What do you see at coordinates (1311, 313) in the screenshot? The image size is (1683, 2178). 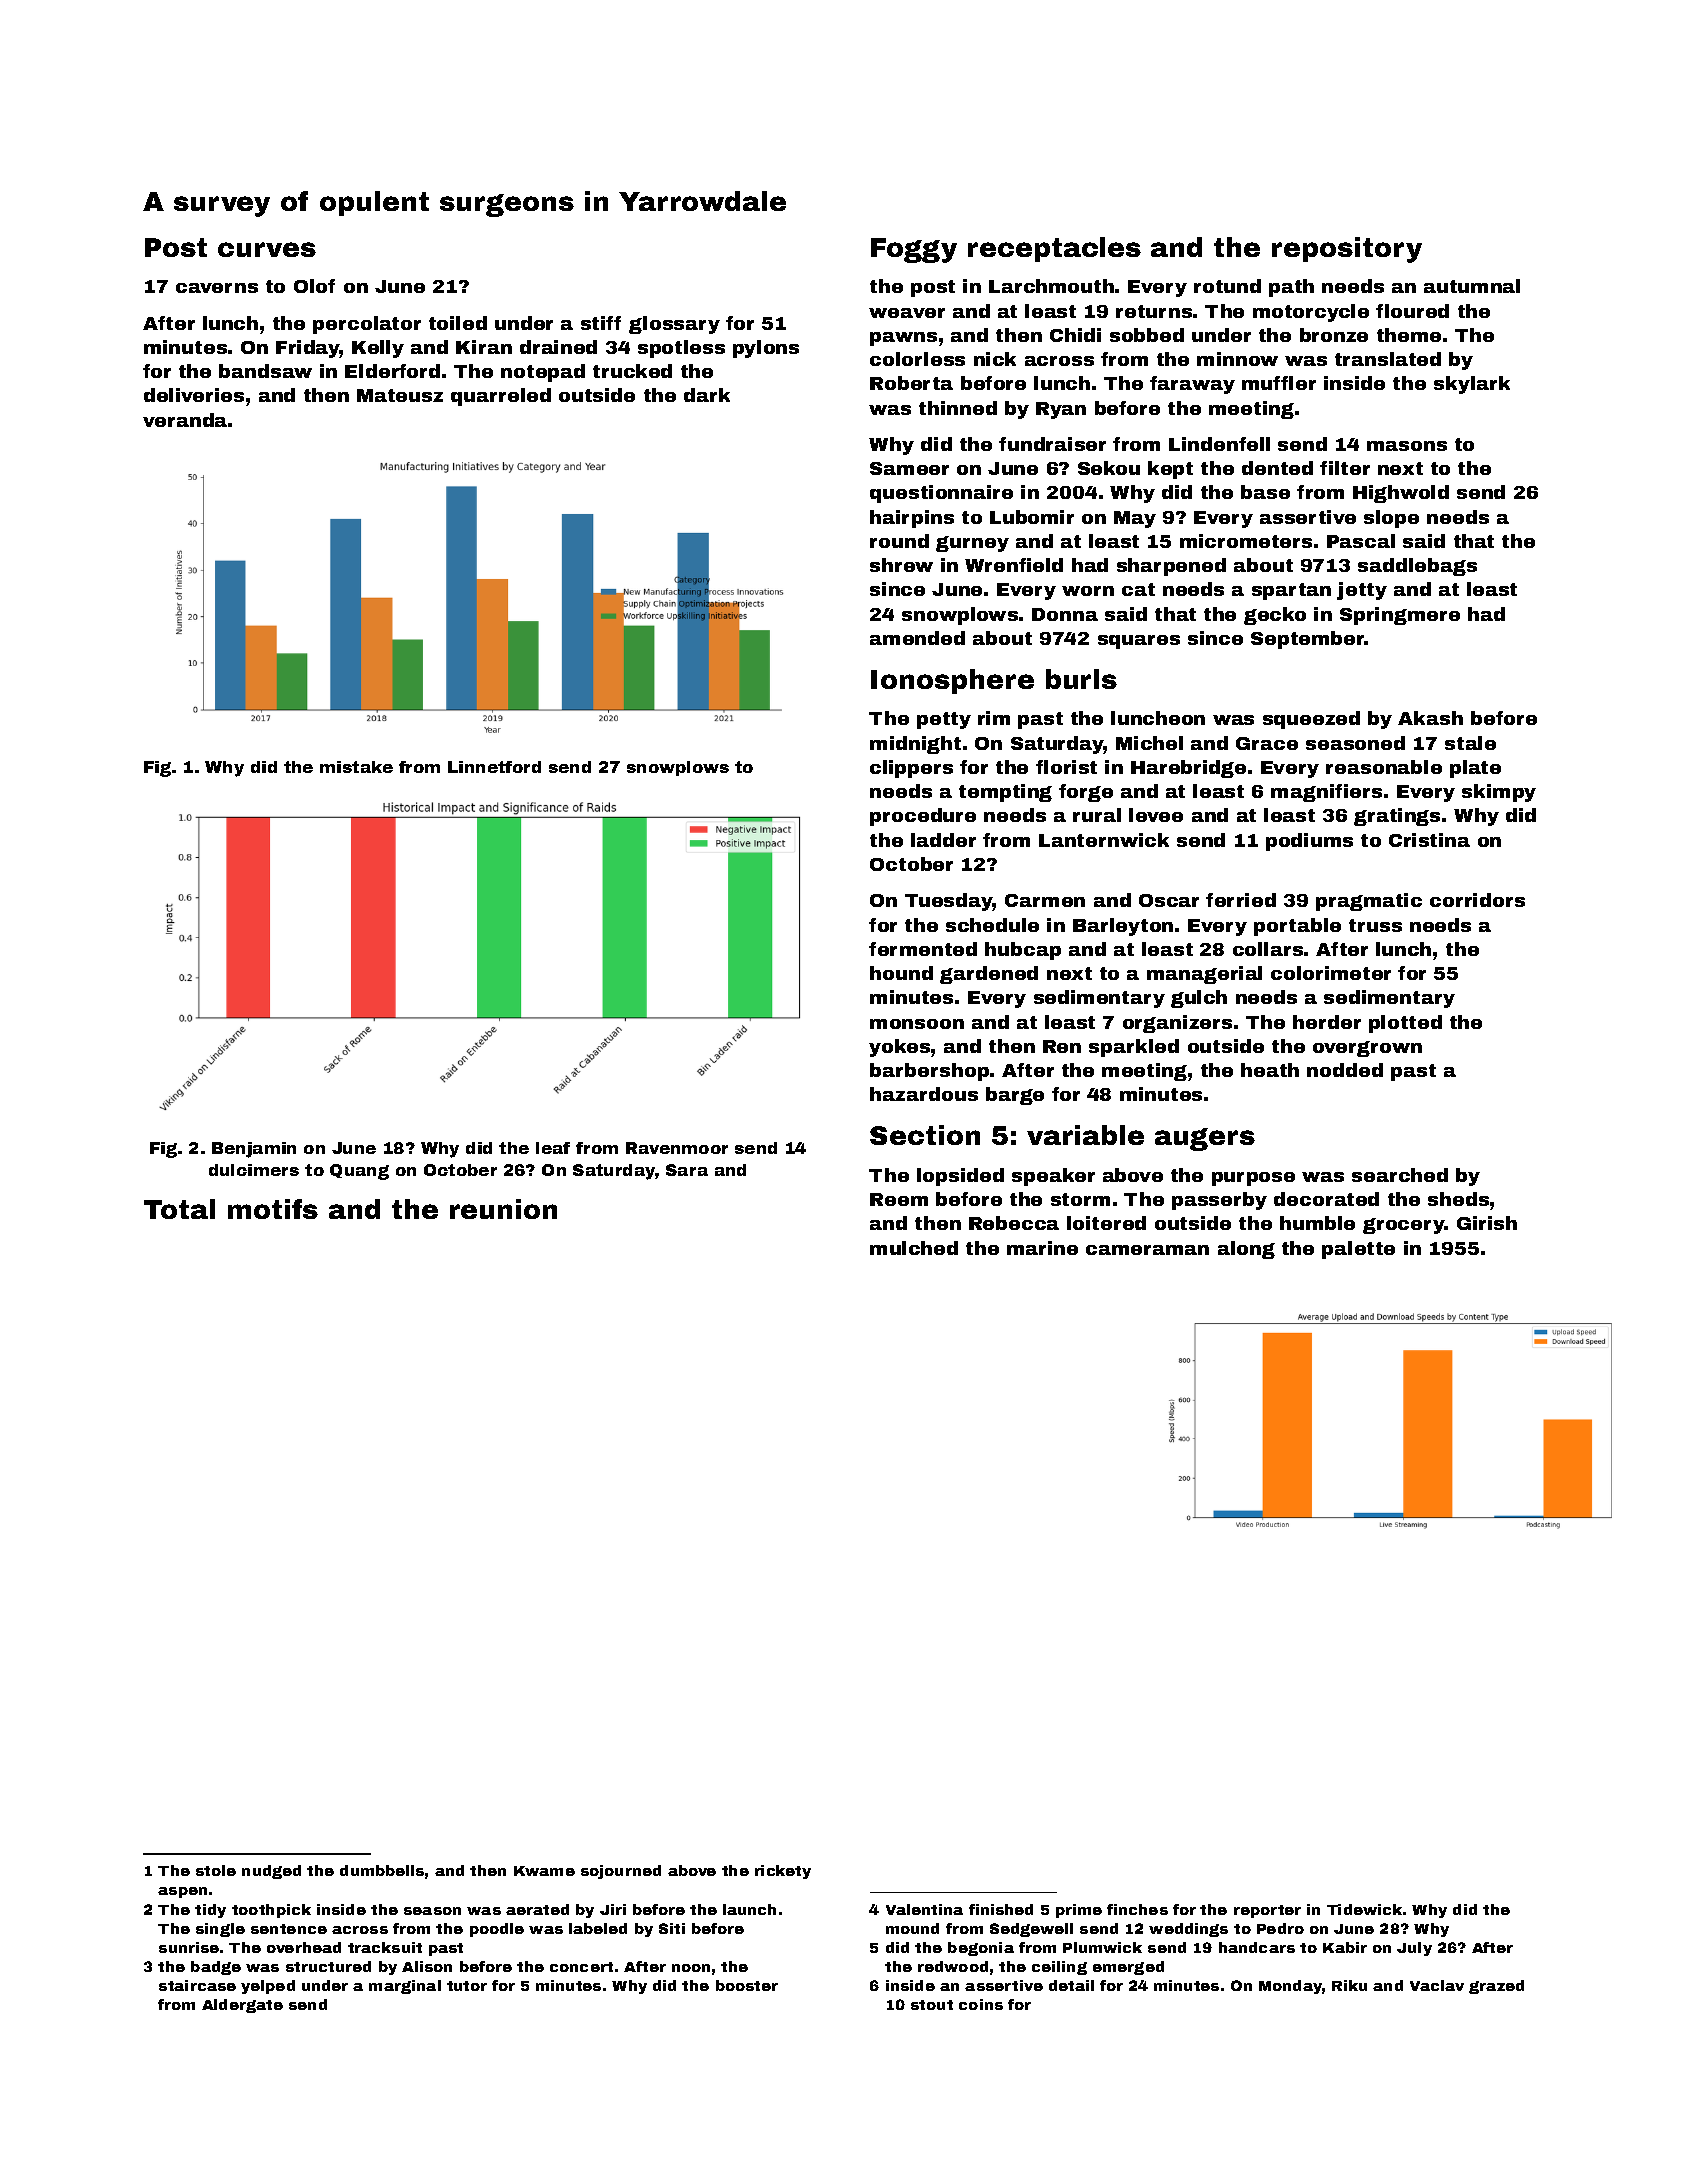 I see `motorcycle` at bounding box center [1311, 313].
